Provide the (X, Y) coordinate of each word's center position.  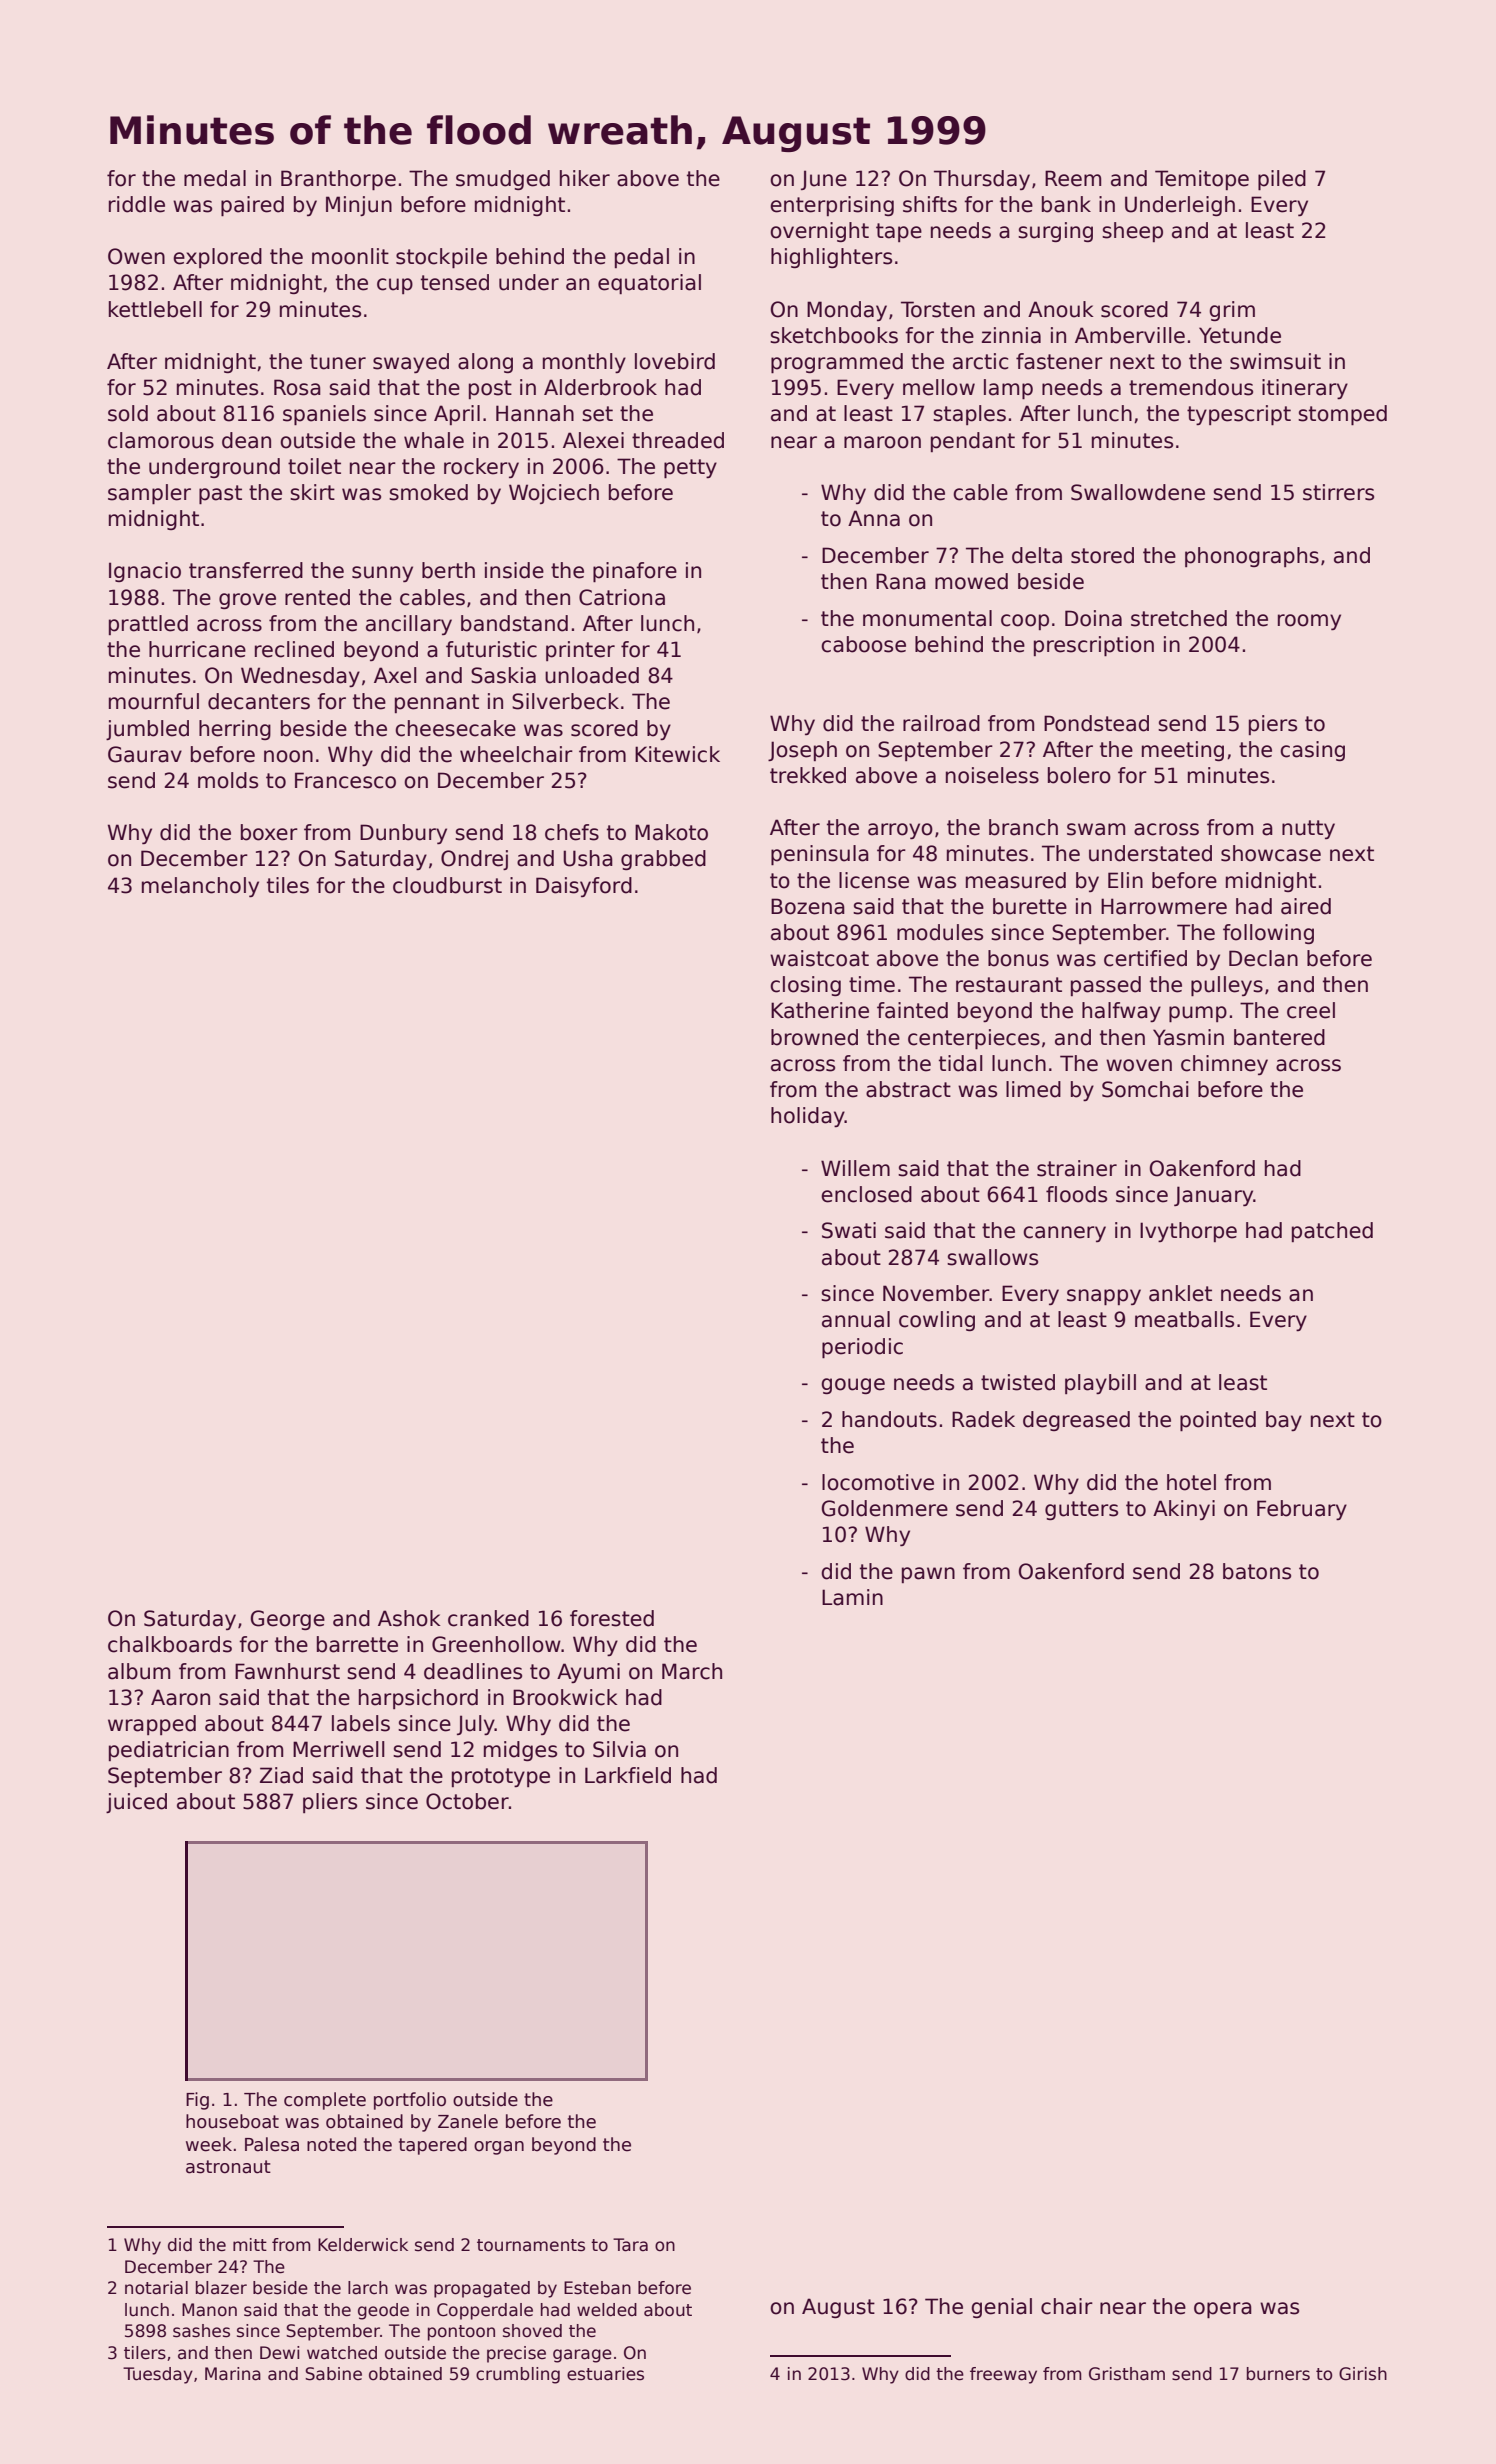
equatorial (649, 284)
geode (383, 2311)
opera (1223, 2310)
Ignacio (145, 572)
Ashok (409, 1618)
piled (1282, 180)
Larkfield (628, 1775)
